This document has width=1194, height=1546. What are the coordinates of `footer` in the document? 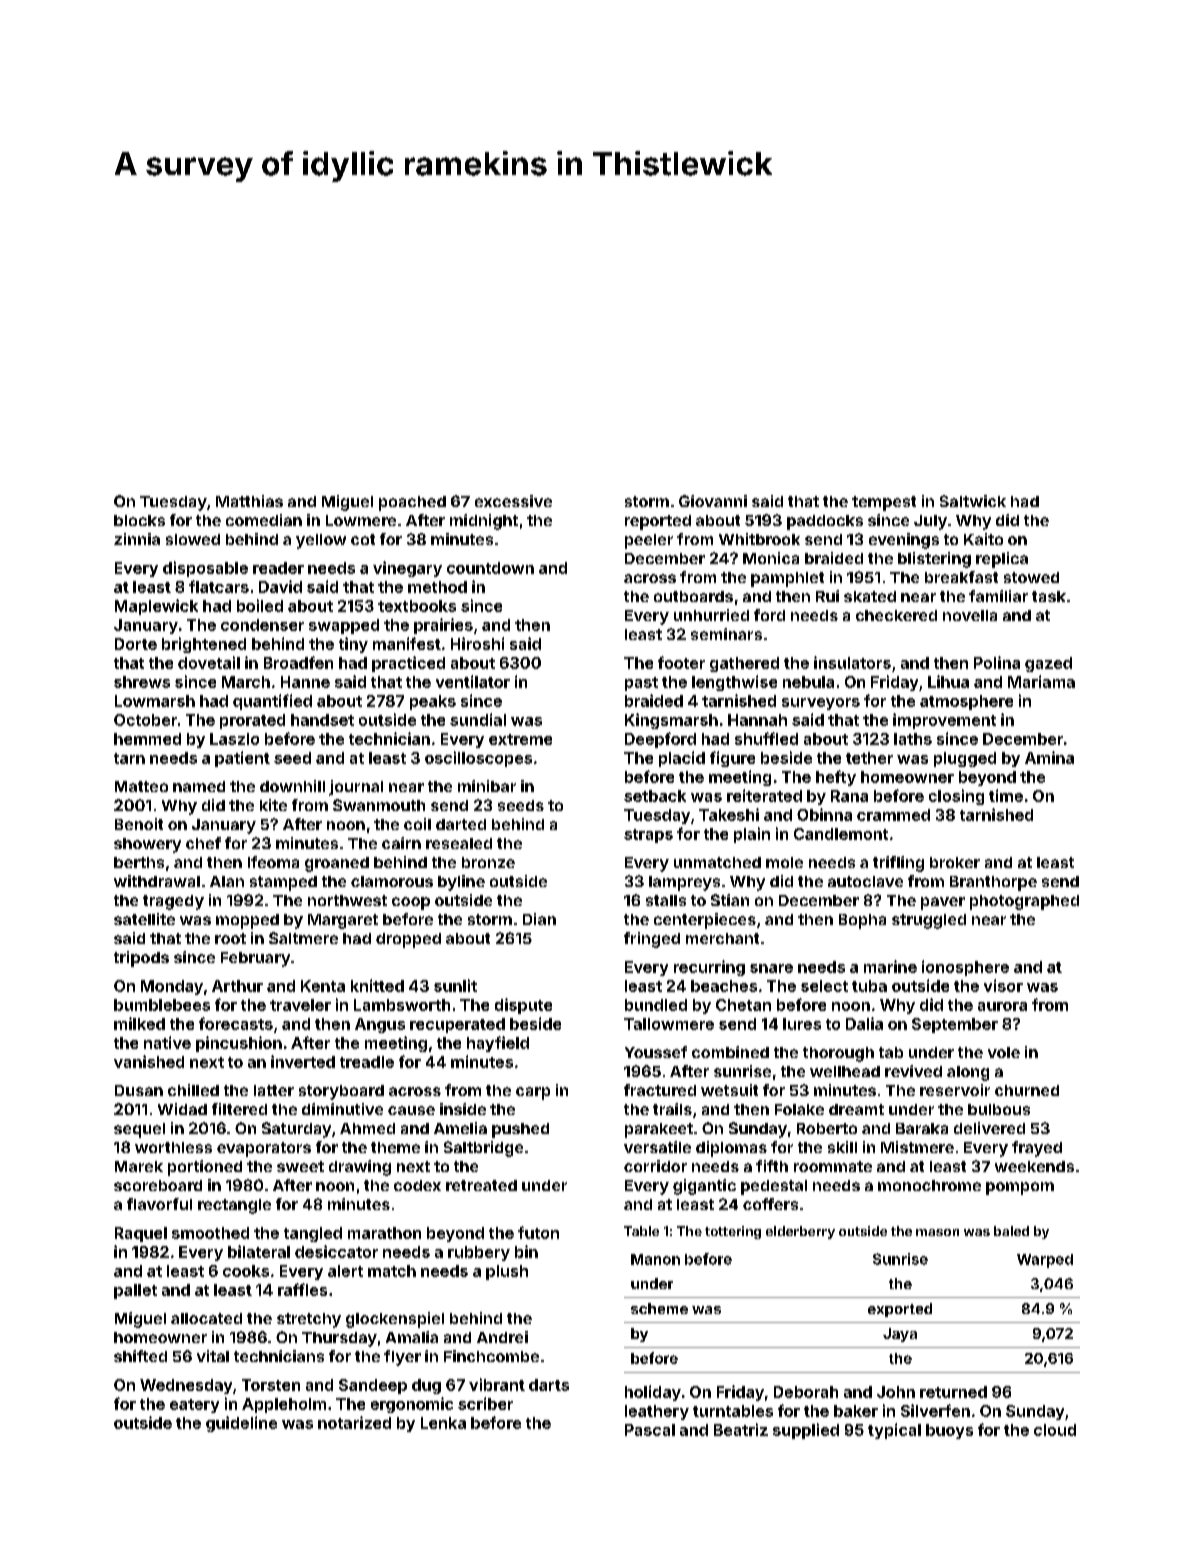 It's located at (681, 662).
